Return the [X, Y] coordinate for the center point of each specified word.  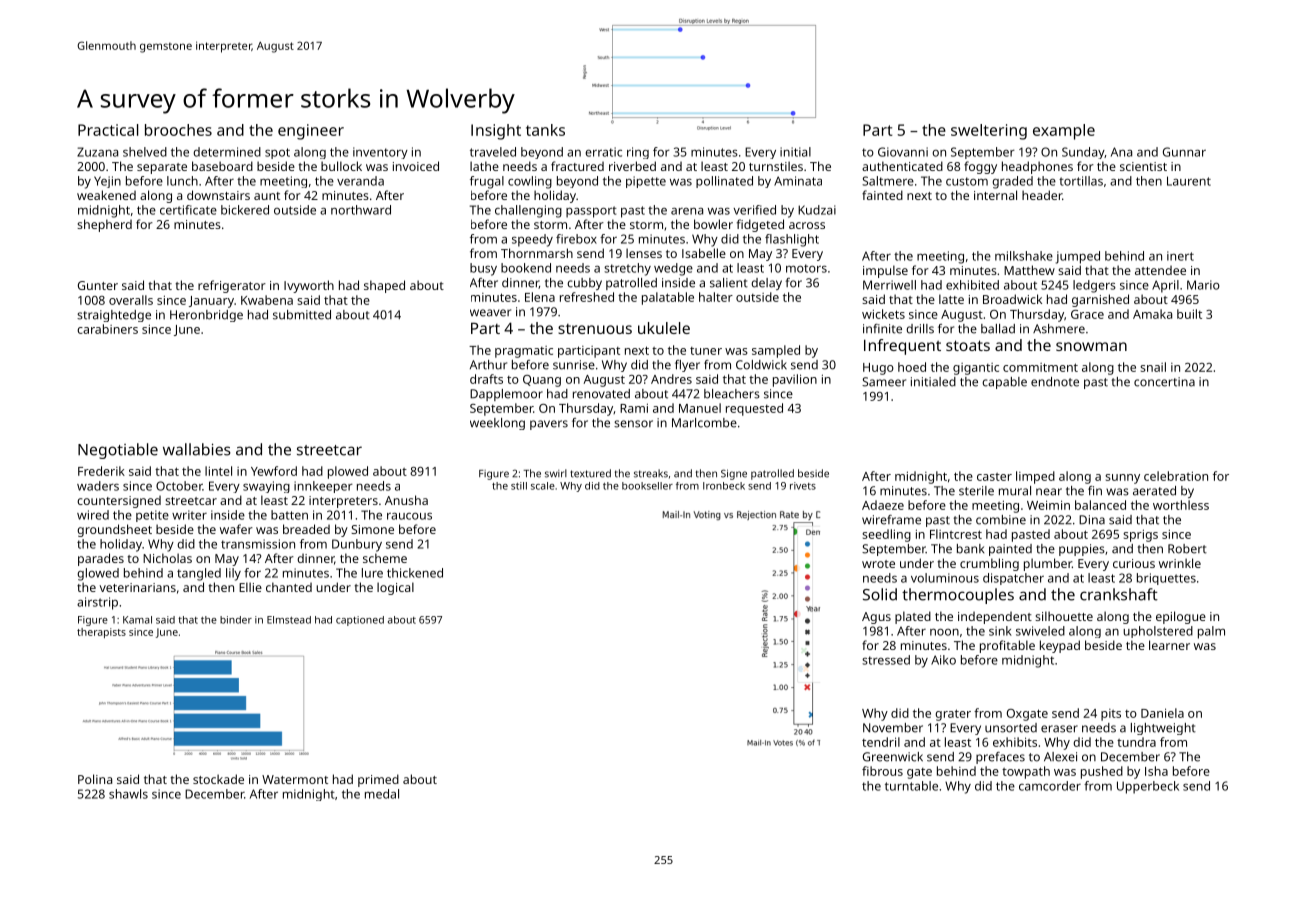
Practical [108, 130]
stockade [218, 779]
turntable [911, 786]
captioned [360, 621]
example [1064, 132]
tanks [545, 130]
